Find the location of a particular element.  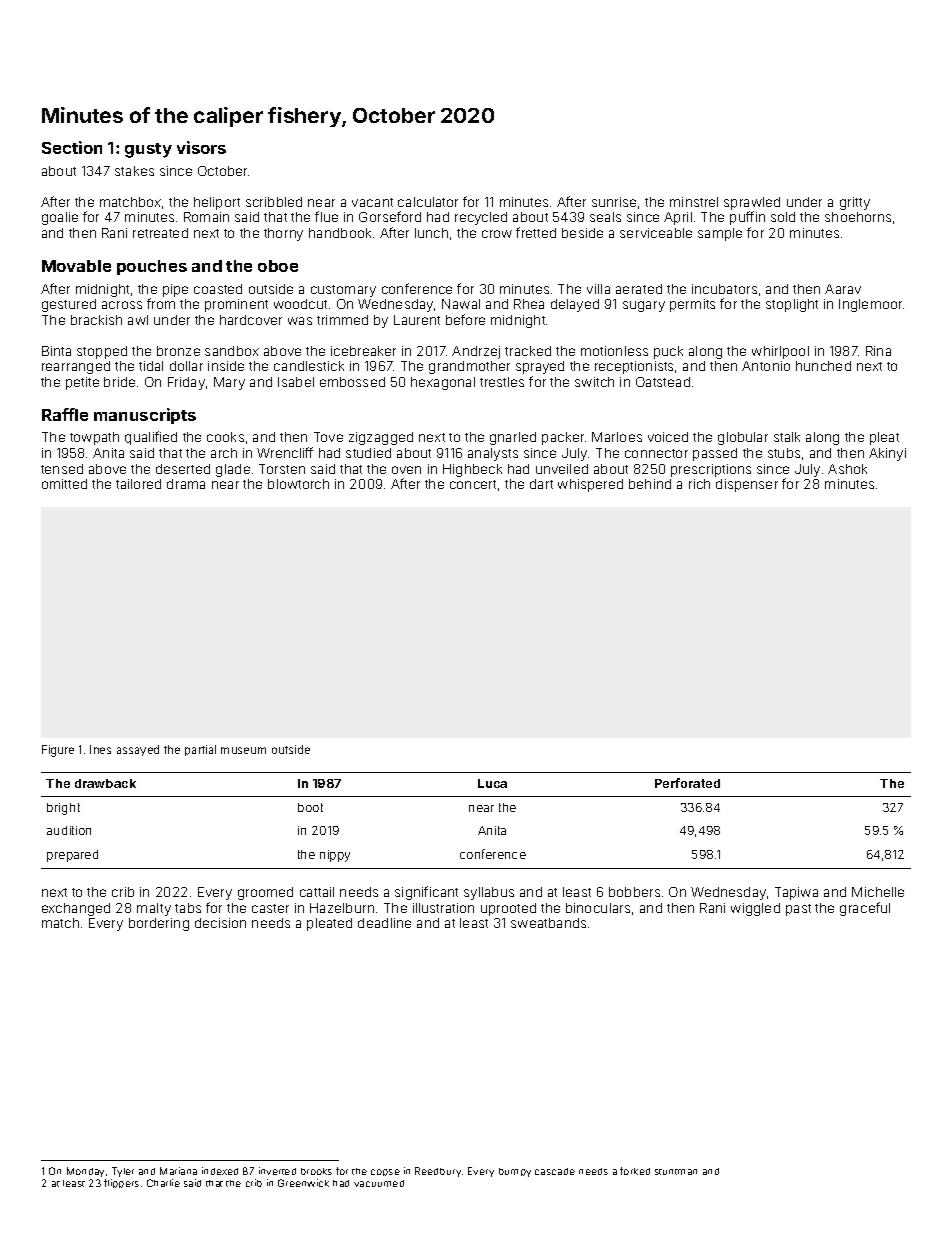

Ashok is located at coordinates (847, 469).
